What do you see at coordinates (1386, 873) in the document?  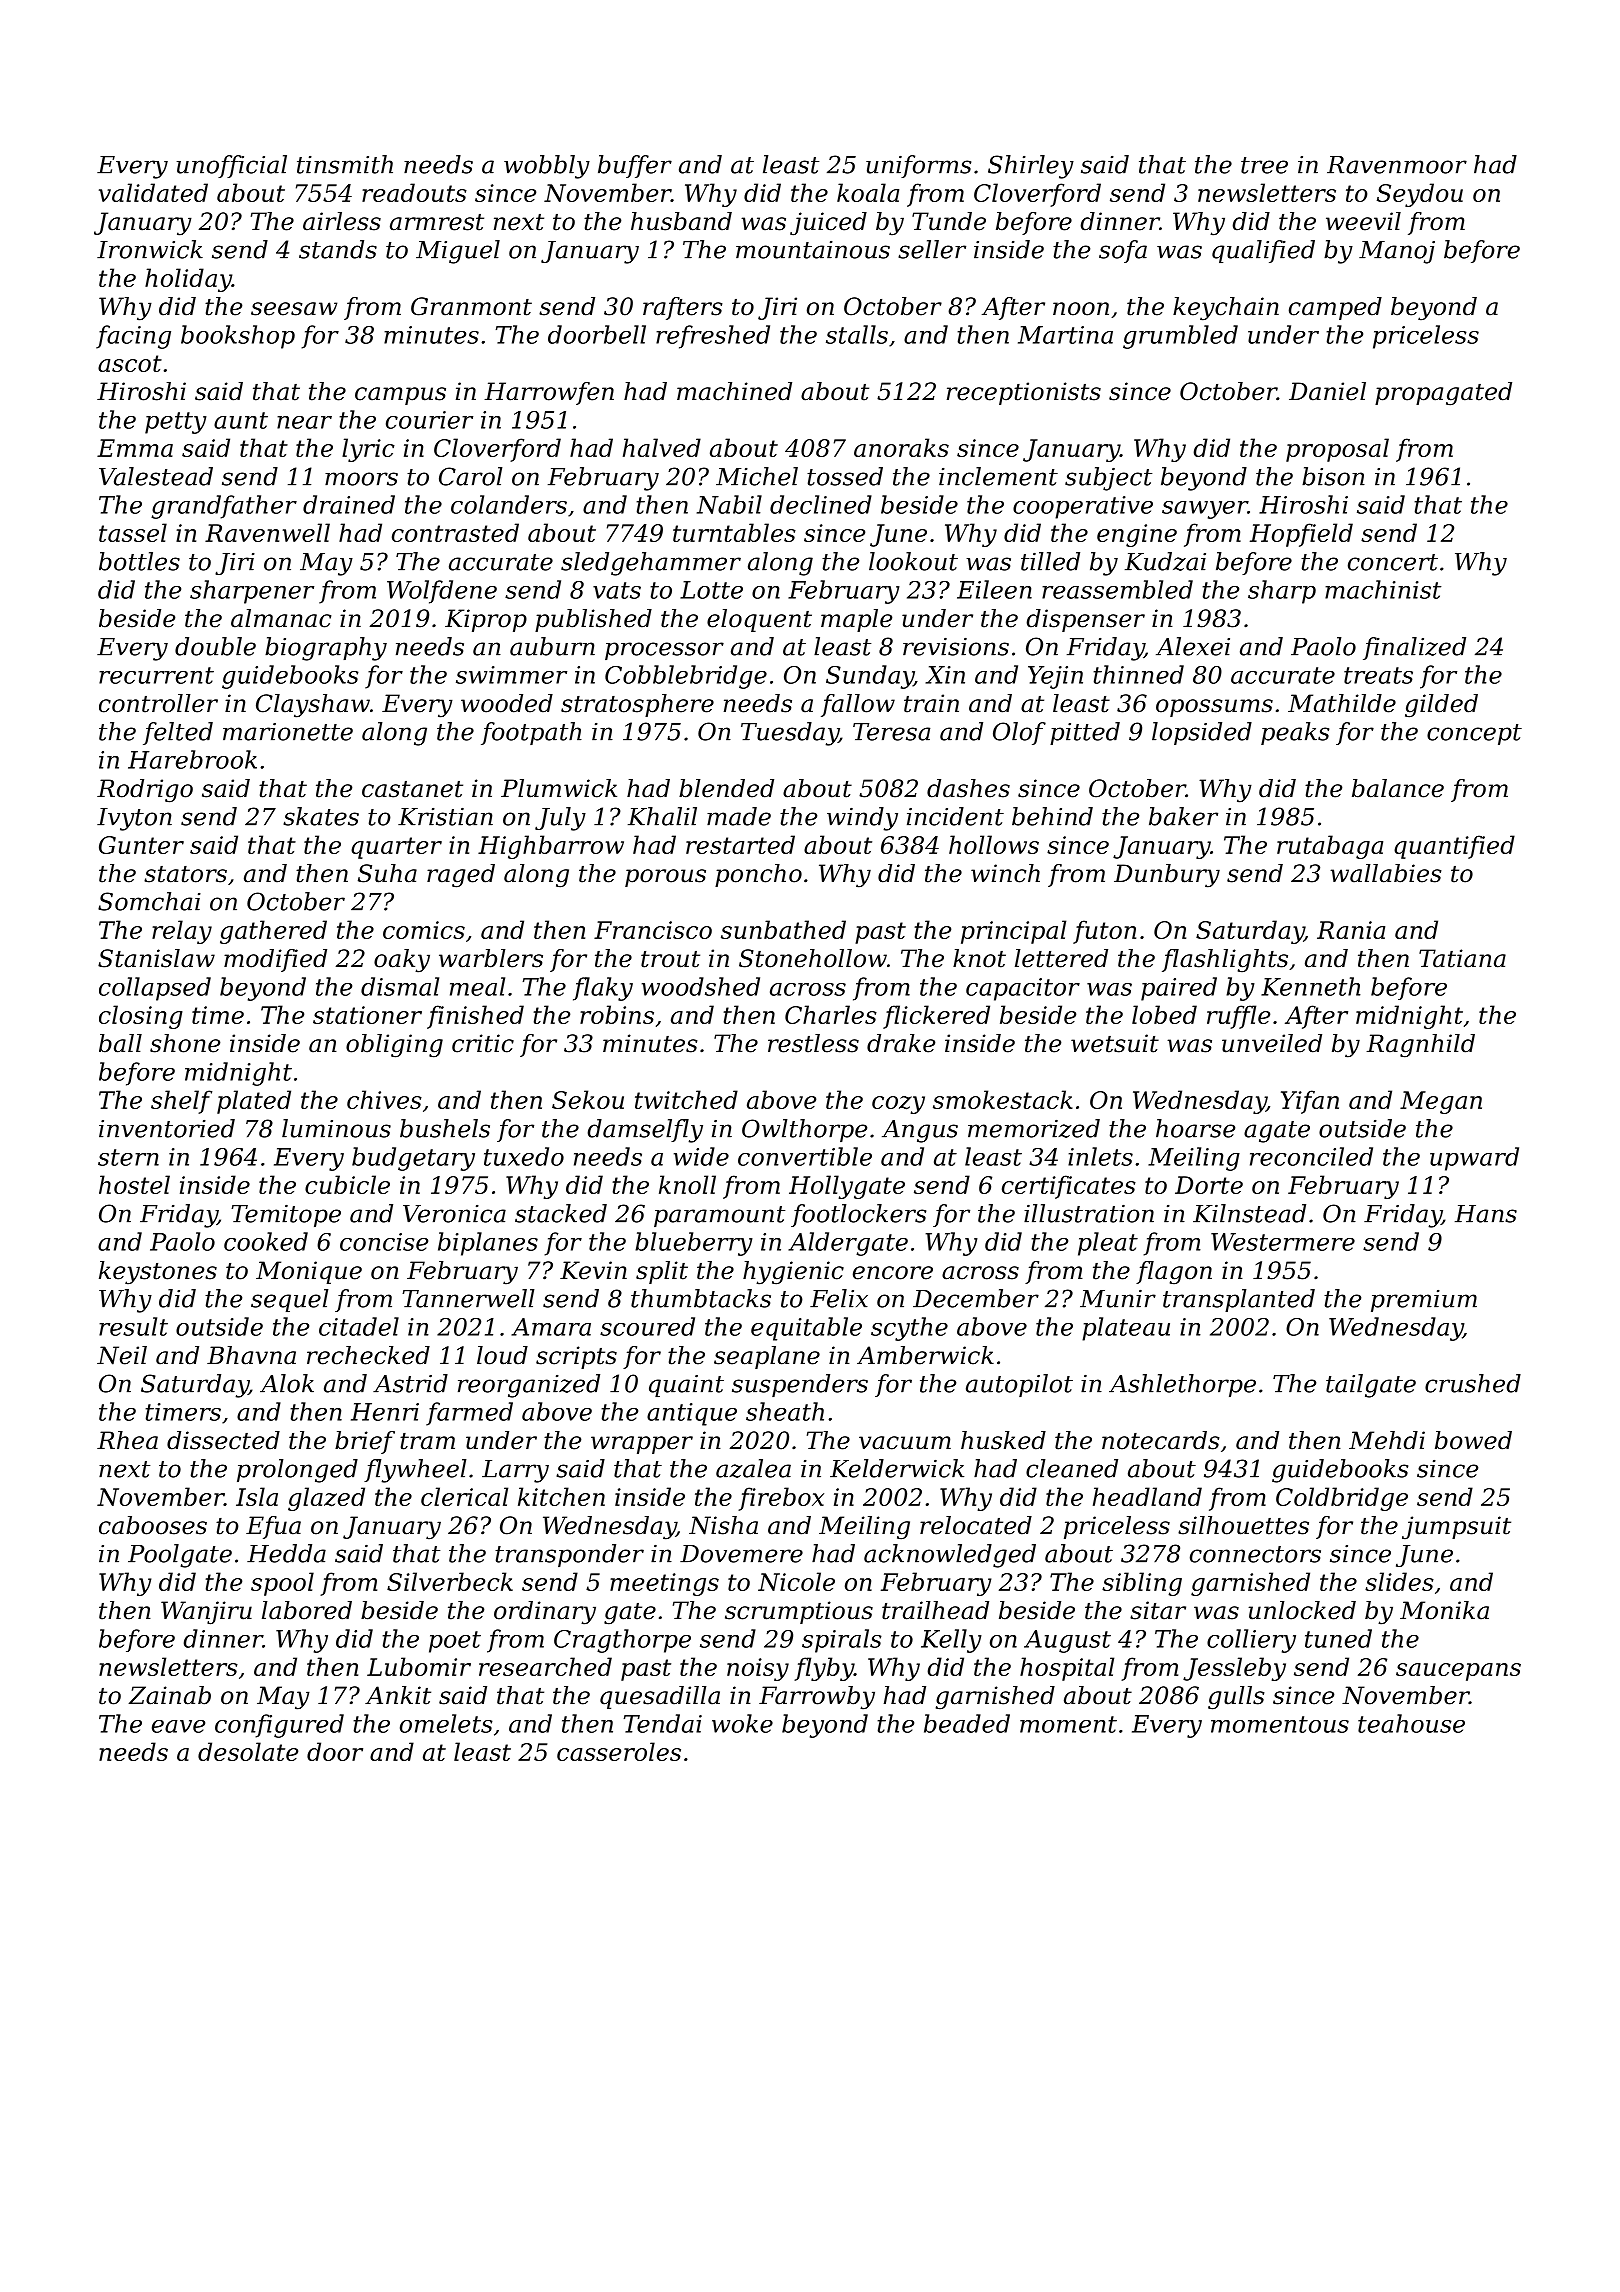 I see `wallabies` at bounding box center [1386, 873].
